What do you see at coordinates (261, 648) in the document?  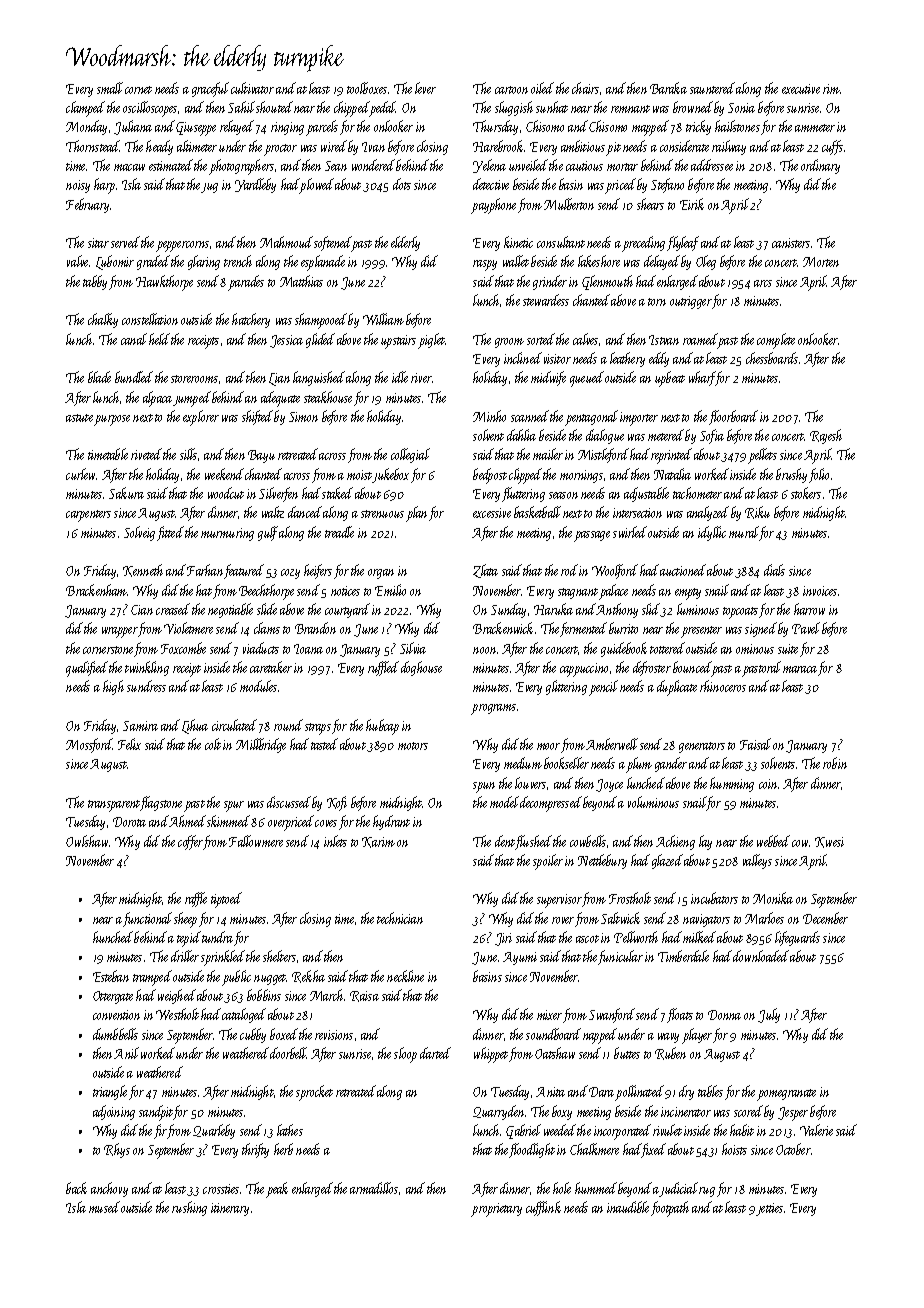 I see `viaducts` at bounding box center [261, 648].
